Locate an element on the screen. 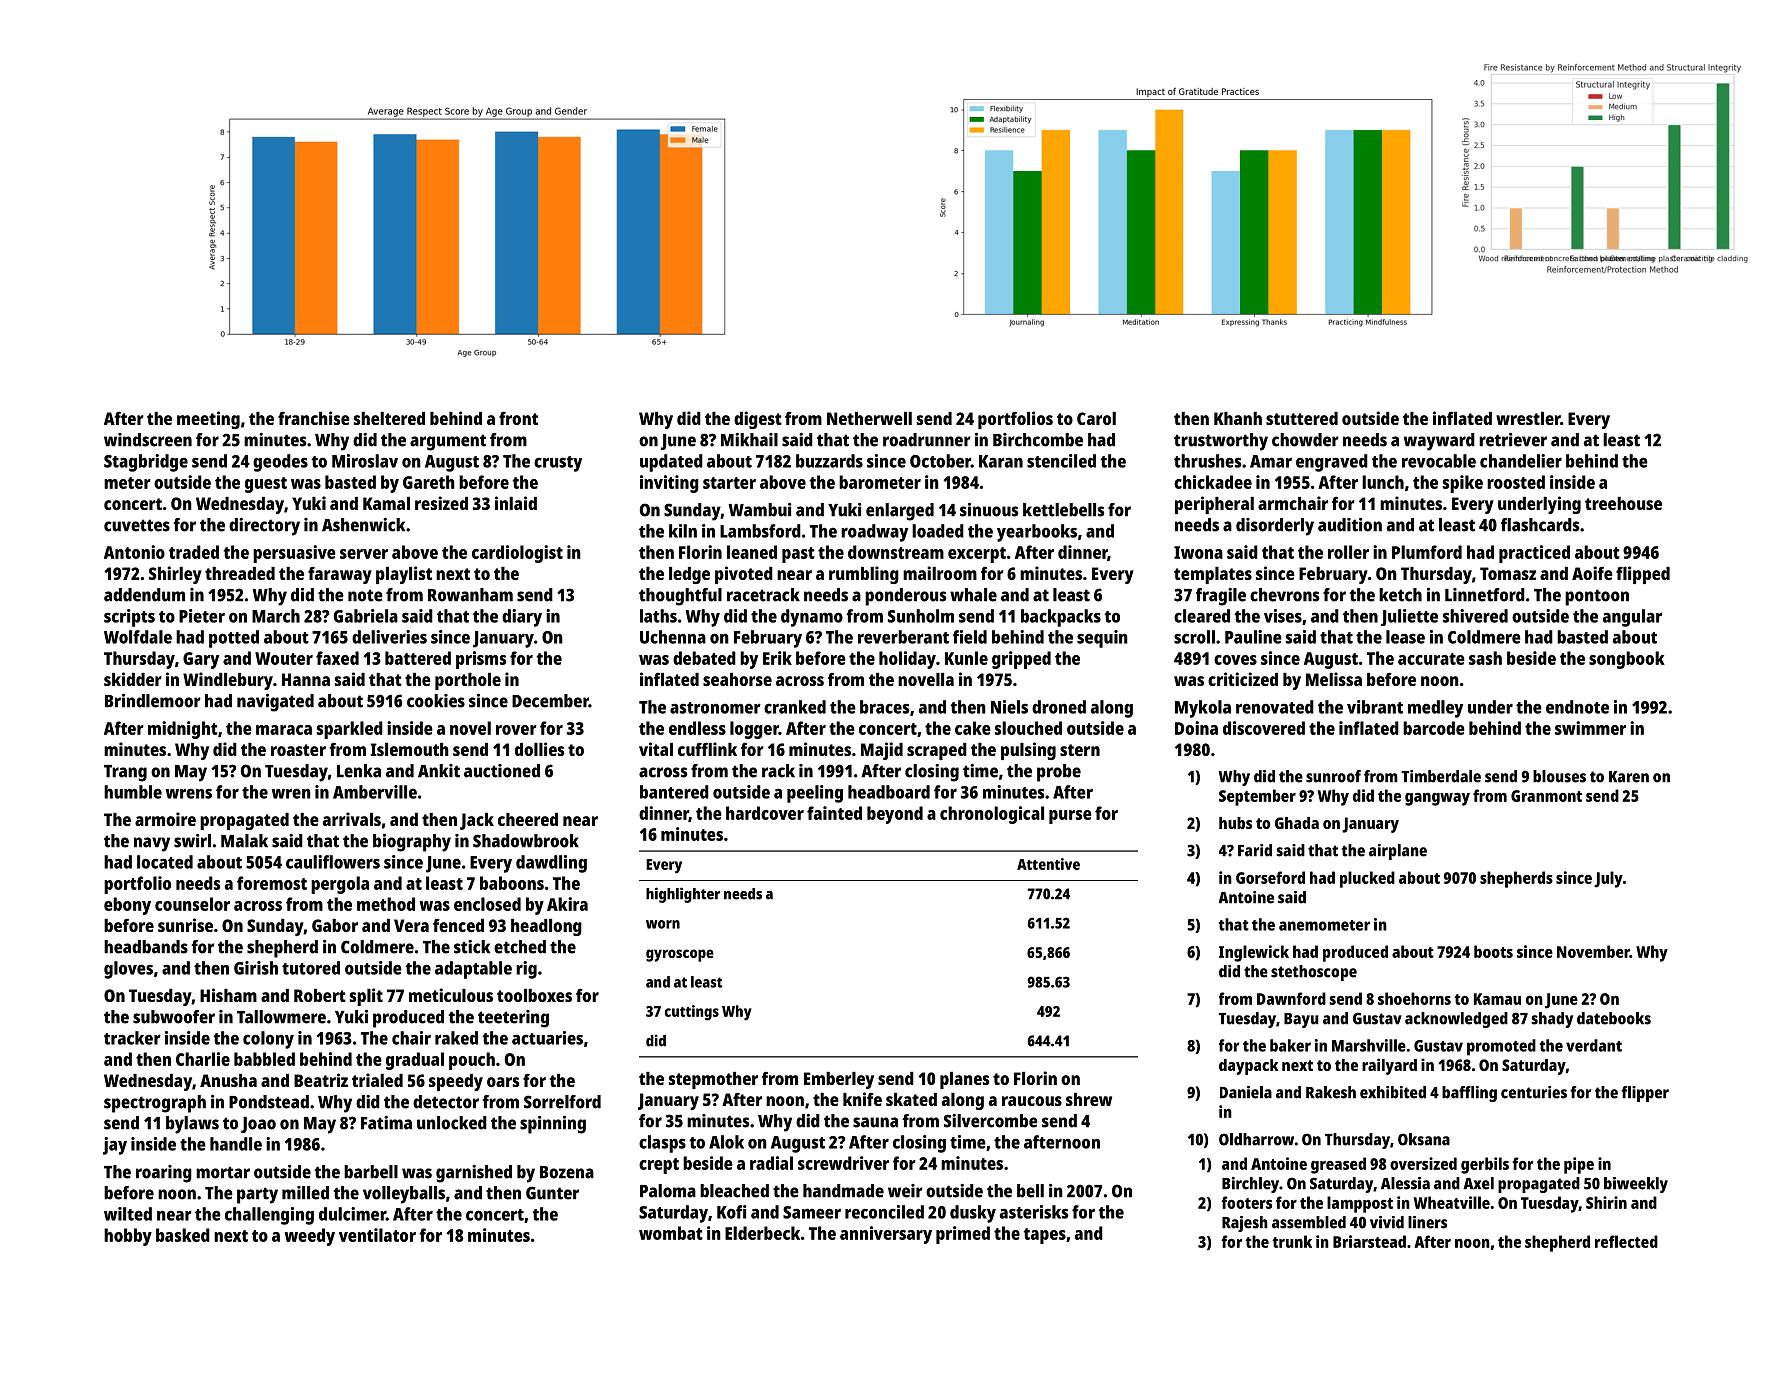 The height and width of the screenshot is (1373, 1777). Elderbeck is located at coordinates (762, 1233).
